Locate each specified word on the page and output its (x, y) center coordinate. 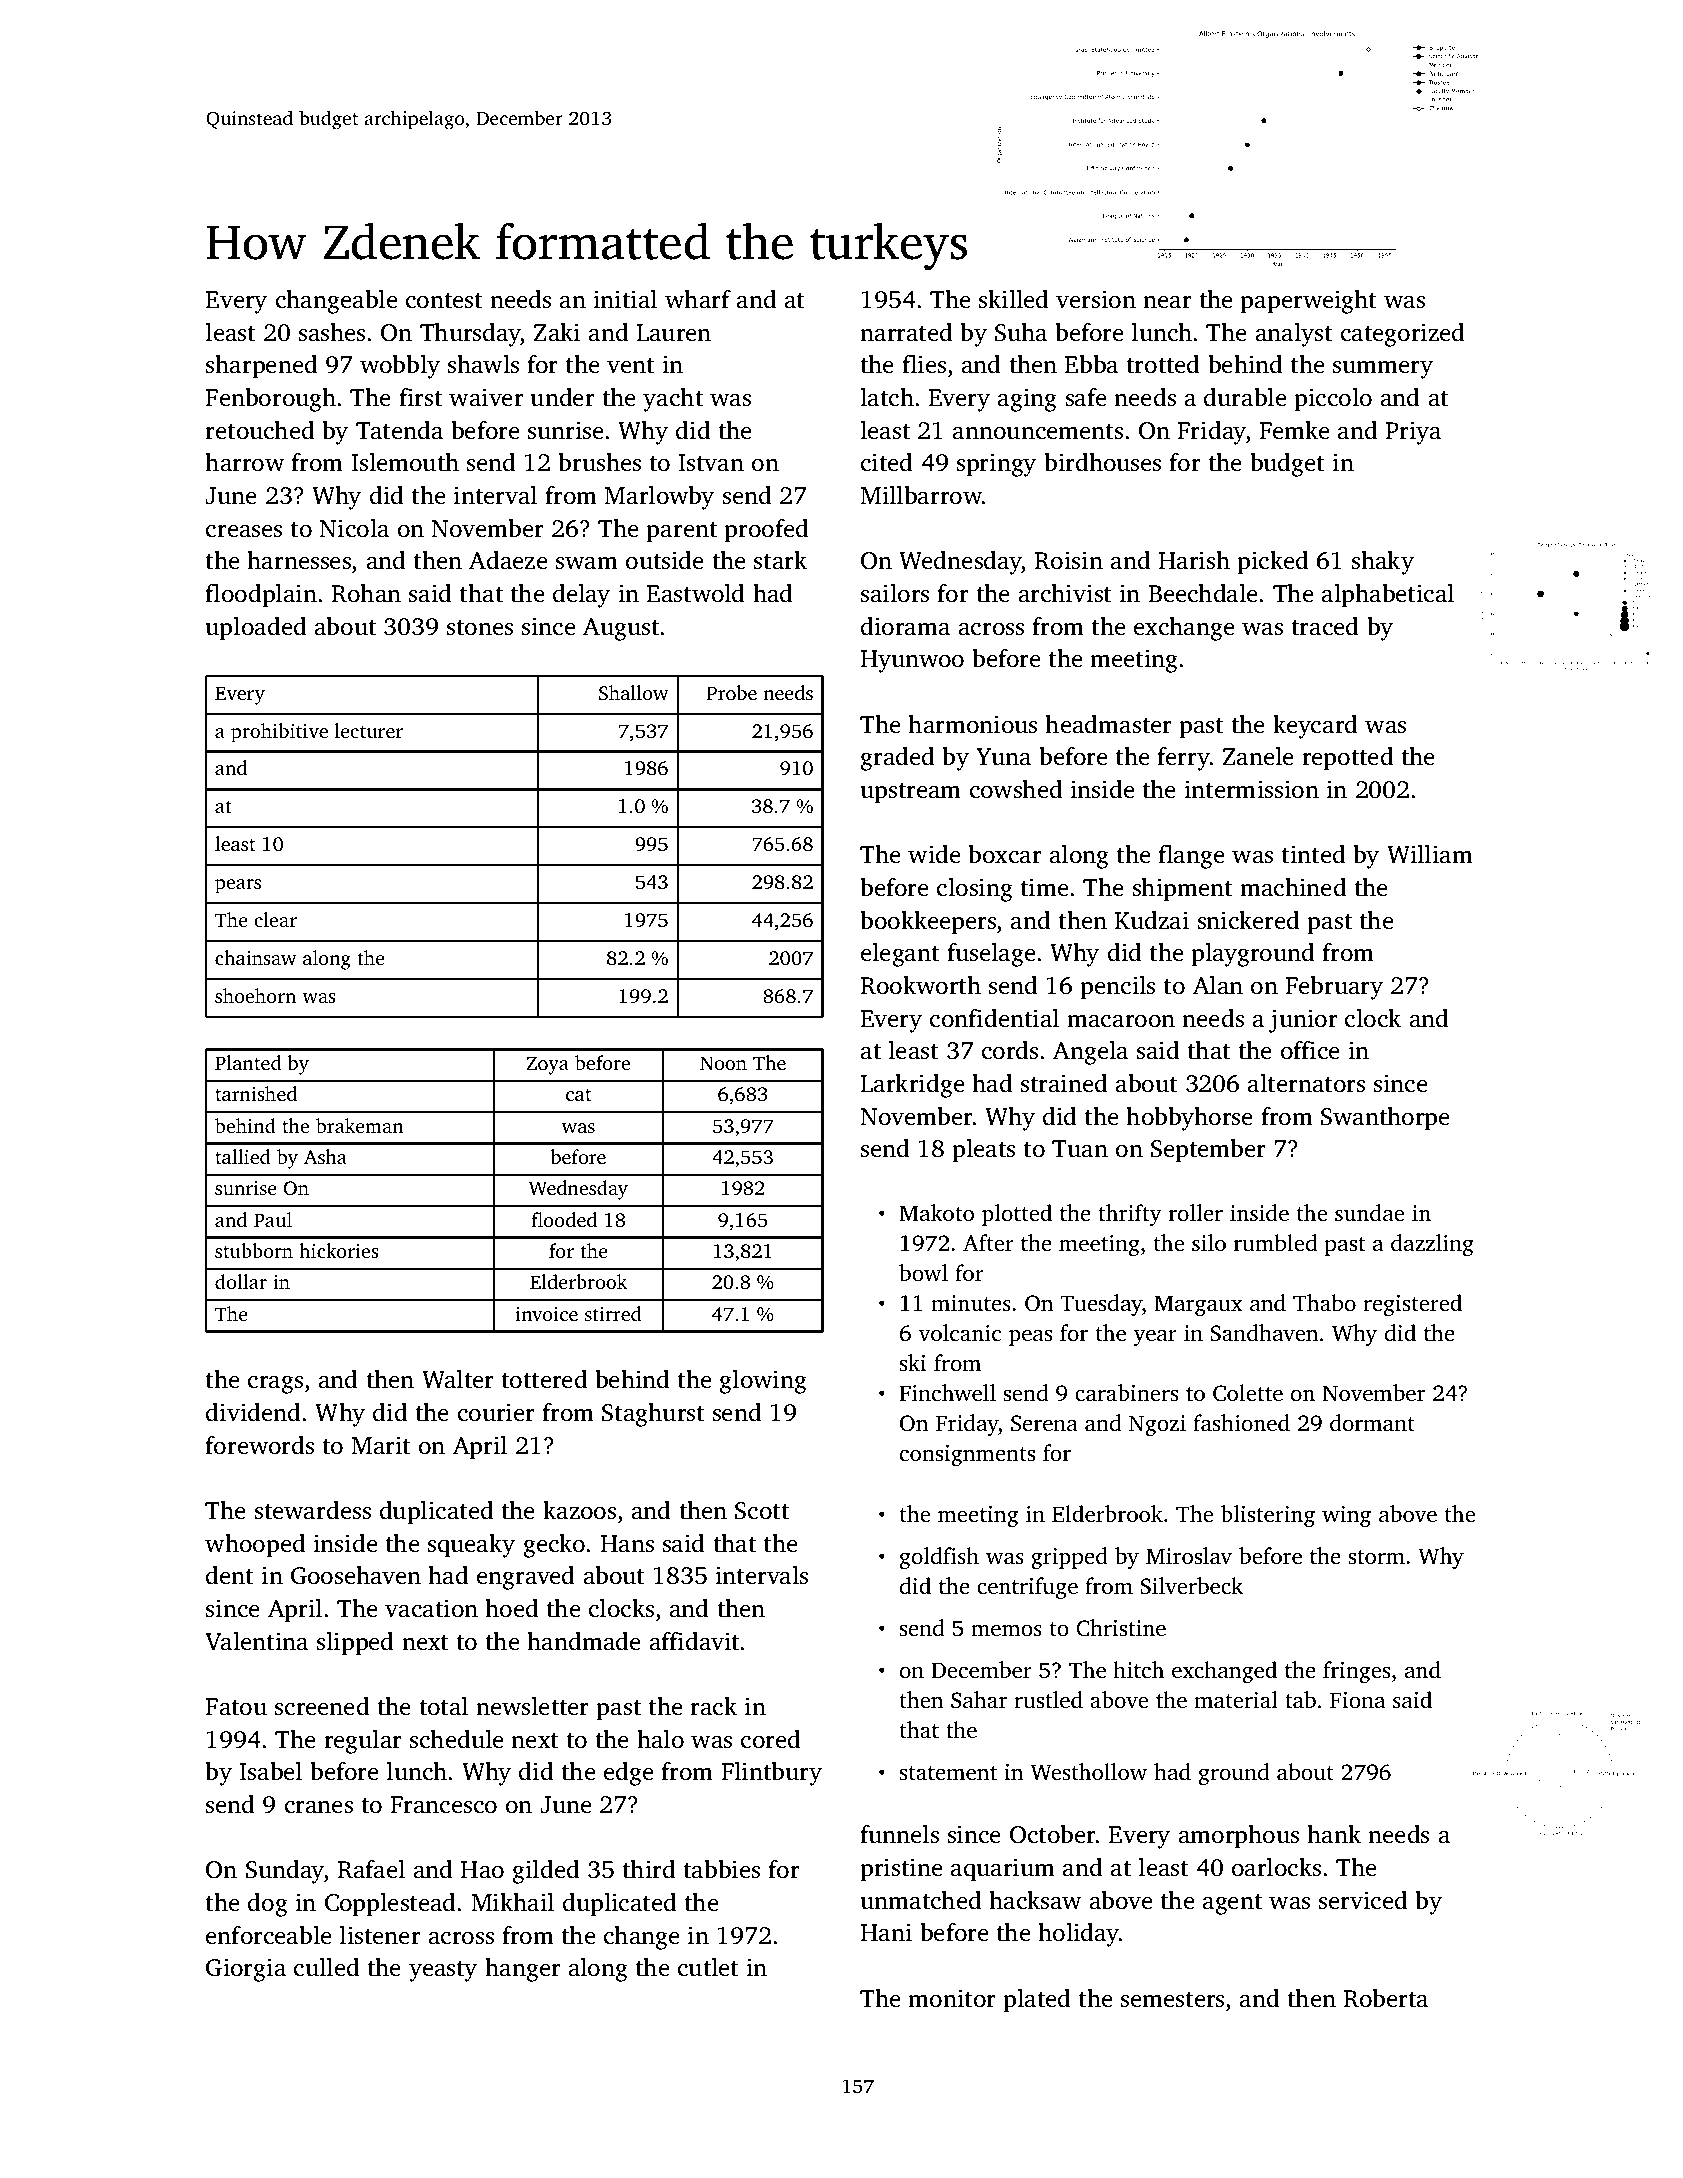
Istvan (711, 463)
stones (480, 628)
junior (1303, 1021)
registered (1412, 1305)
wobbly (400, 367)
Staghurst (653, 1415)
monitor (952, 1998)
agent (1232, 1904)
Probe (731, 692)
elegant (900, 955)
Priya (1413, 433)
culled (327, 1967)
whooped (255, 1546)
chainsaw (255, 957)
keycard (1315, 727)
